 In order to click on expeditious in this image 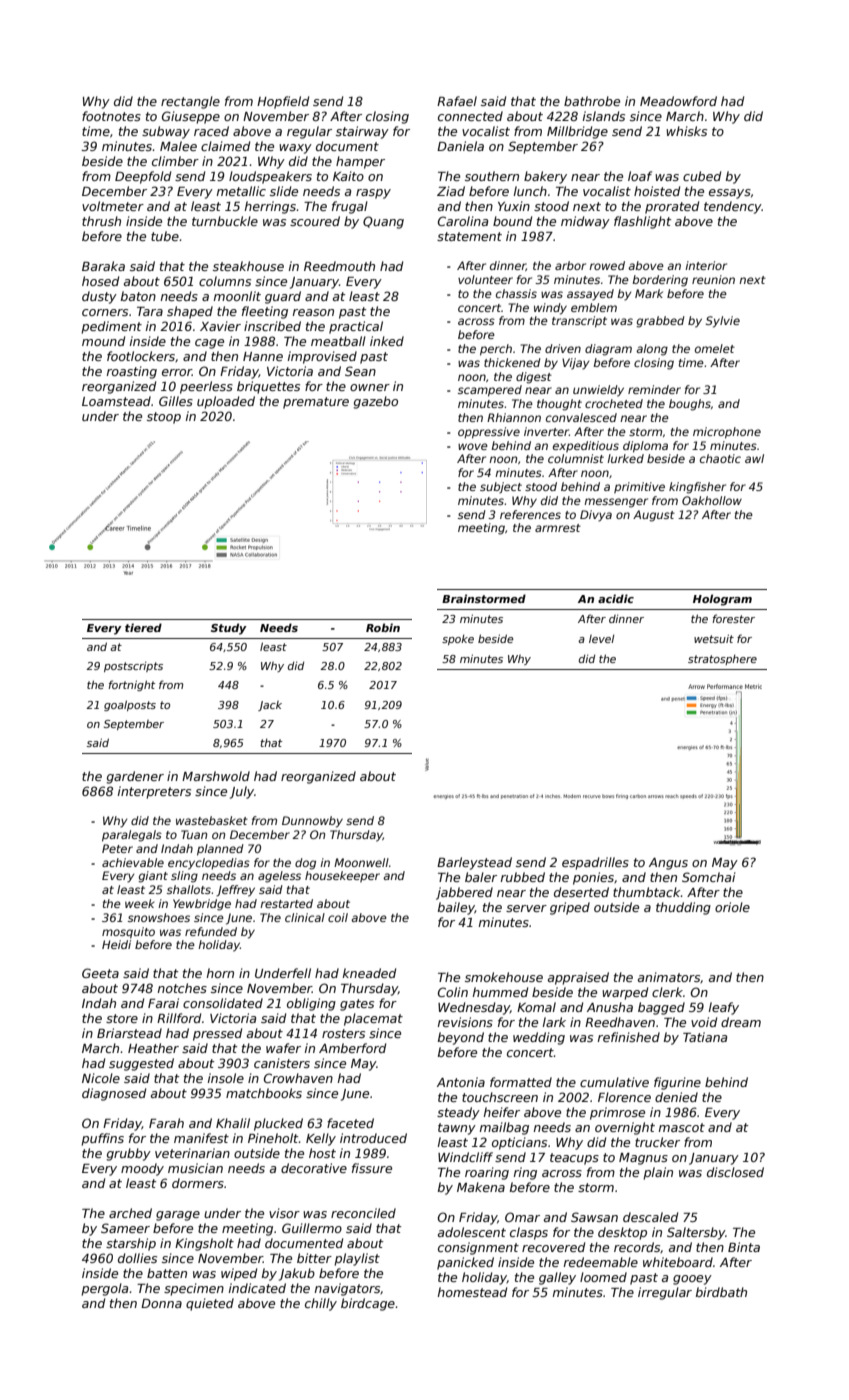, I will do `click(586, 446)`.
